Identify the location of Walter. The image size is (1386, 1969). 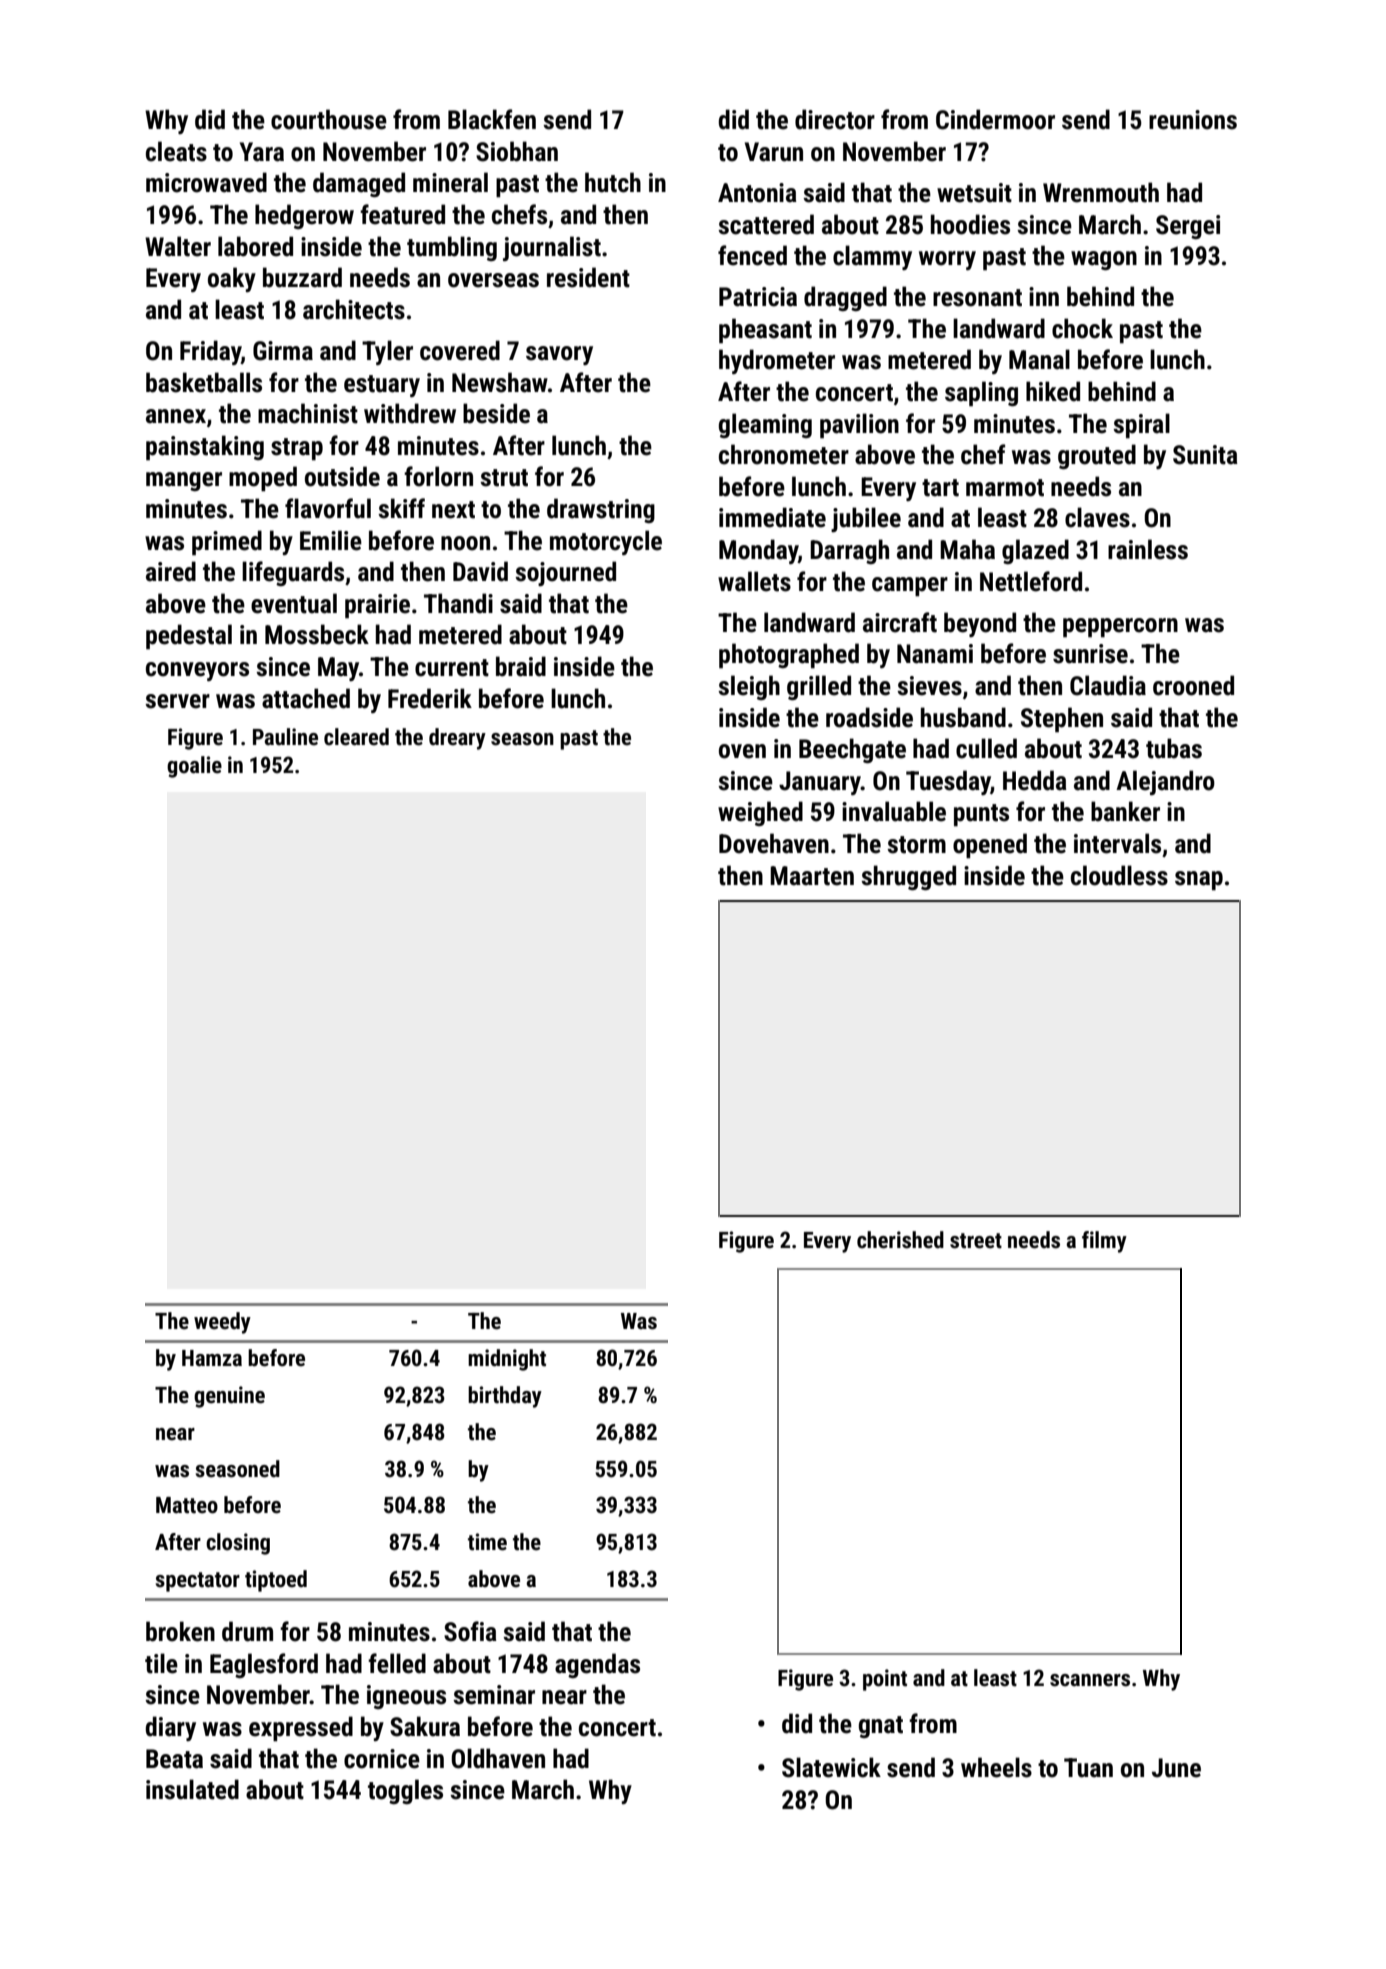
(178, 246).
